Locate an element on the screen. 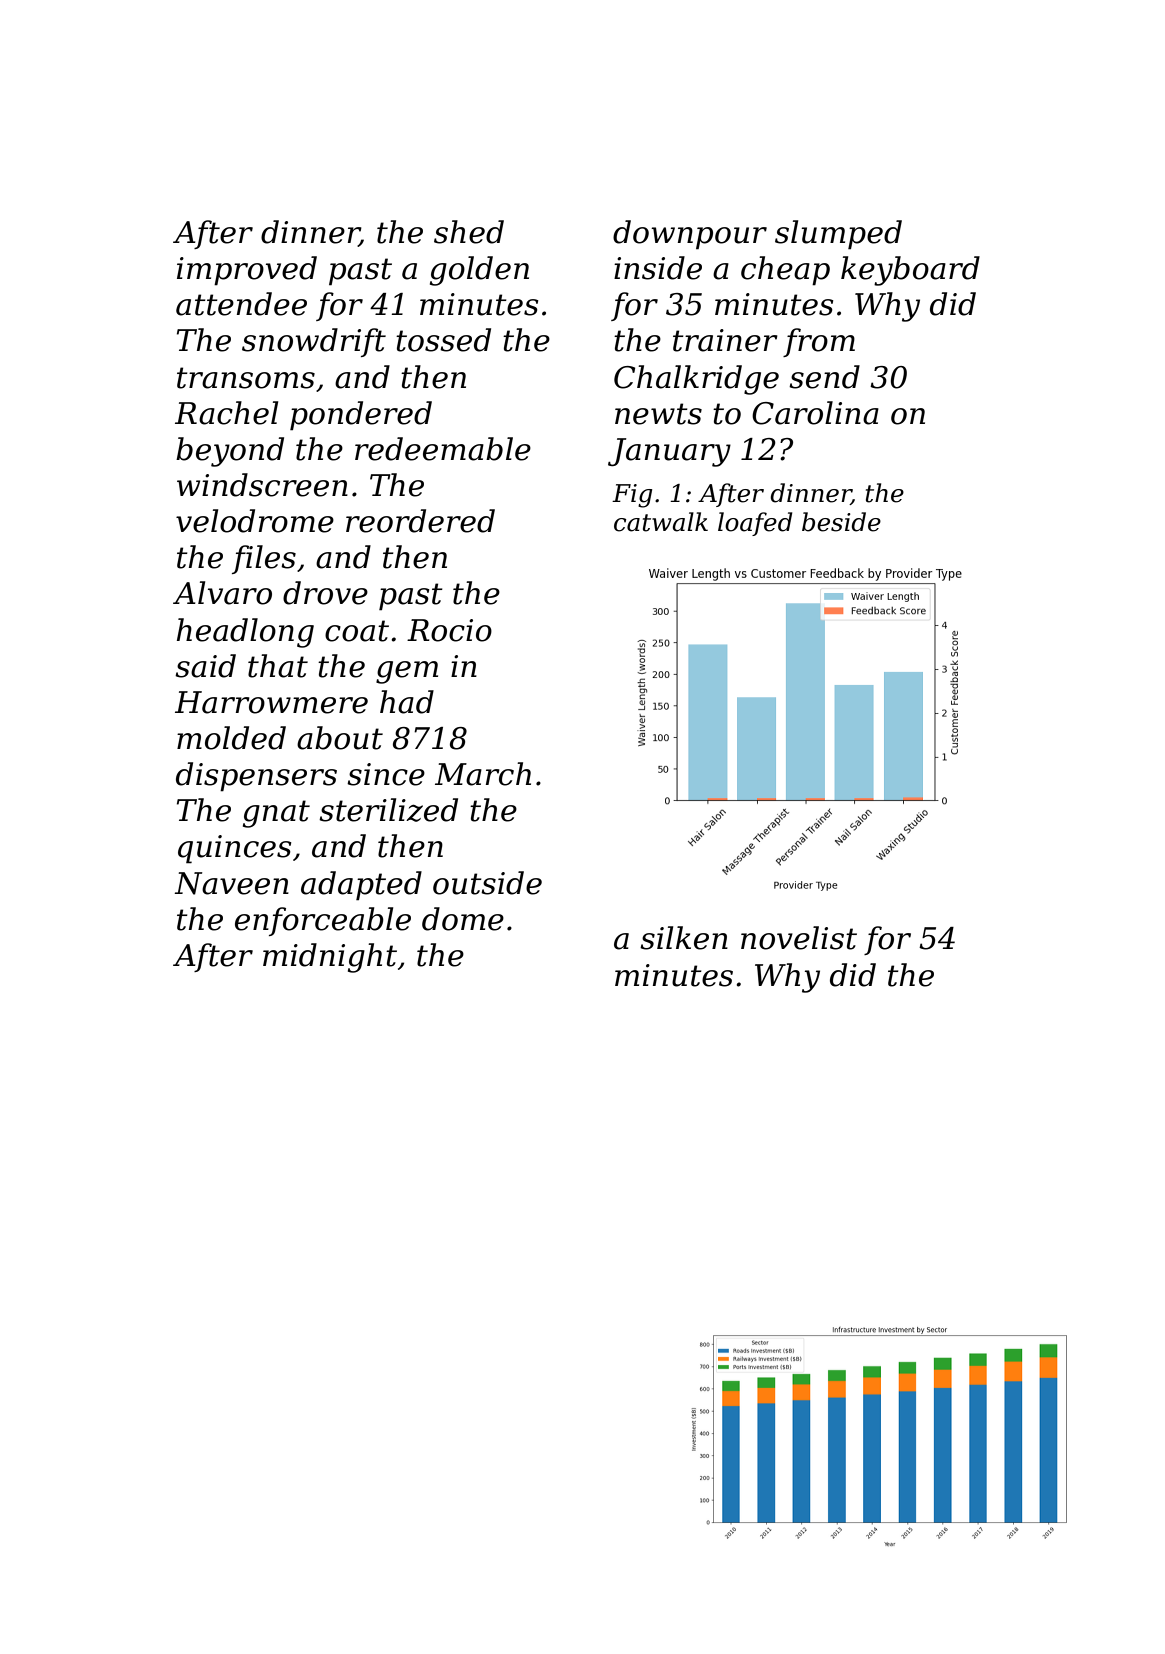 This screenshot has width=1165, height=1654. windscreen is located at coordinates (262, 485).
